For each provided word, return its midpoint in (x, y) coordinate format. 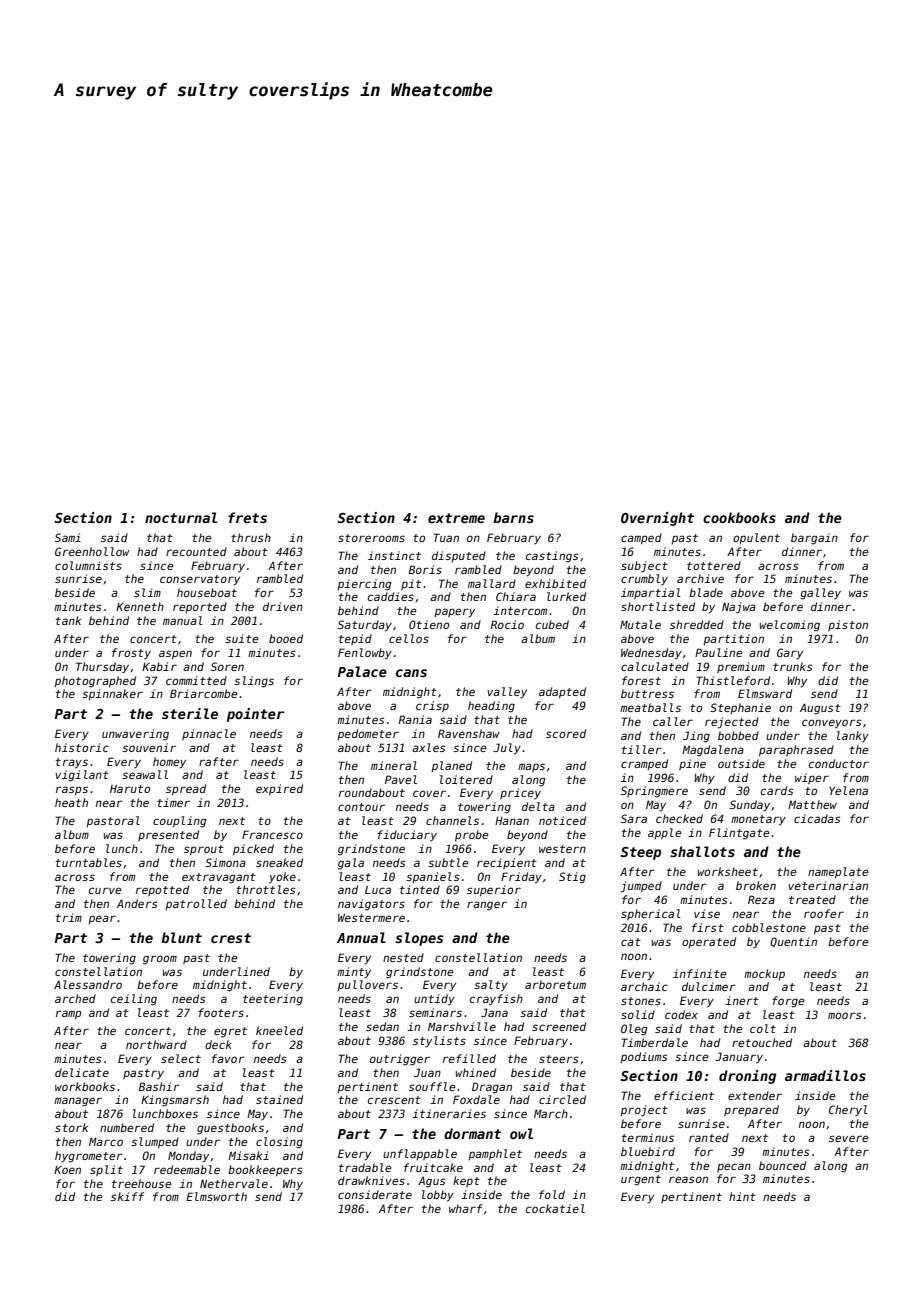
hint (742, 1196)
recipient (507, 863)
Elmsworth (216, 1196)
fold (552, 1194)
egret (230, 1032)
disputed (459, 556)
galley (820, 594)
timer (173, 802)
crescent (394, 1100)
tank (68, 620)
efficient (684, 1095)
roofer (824, 913)
